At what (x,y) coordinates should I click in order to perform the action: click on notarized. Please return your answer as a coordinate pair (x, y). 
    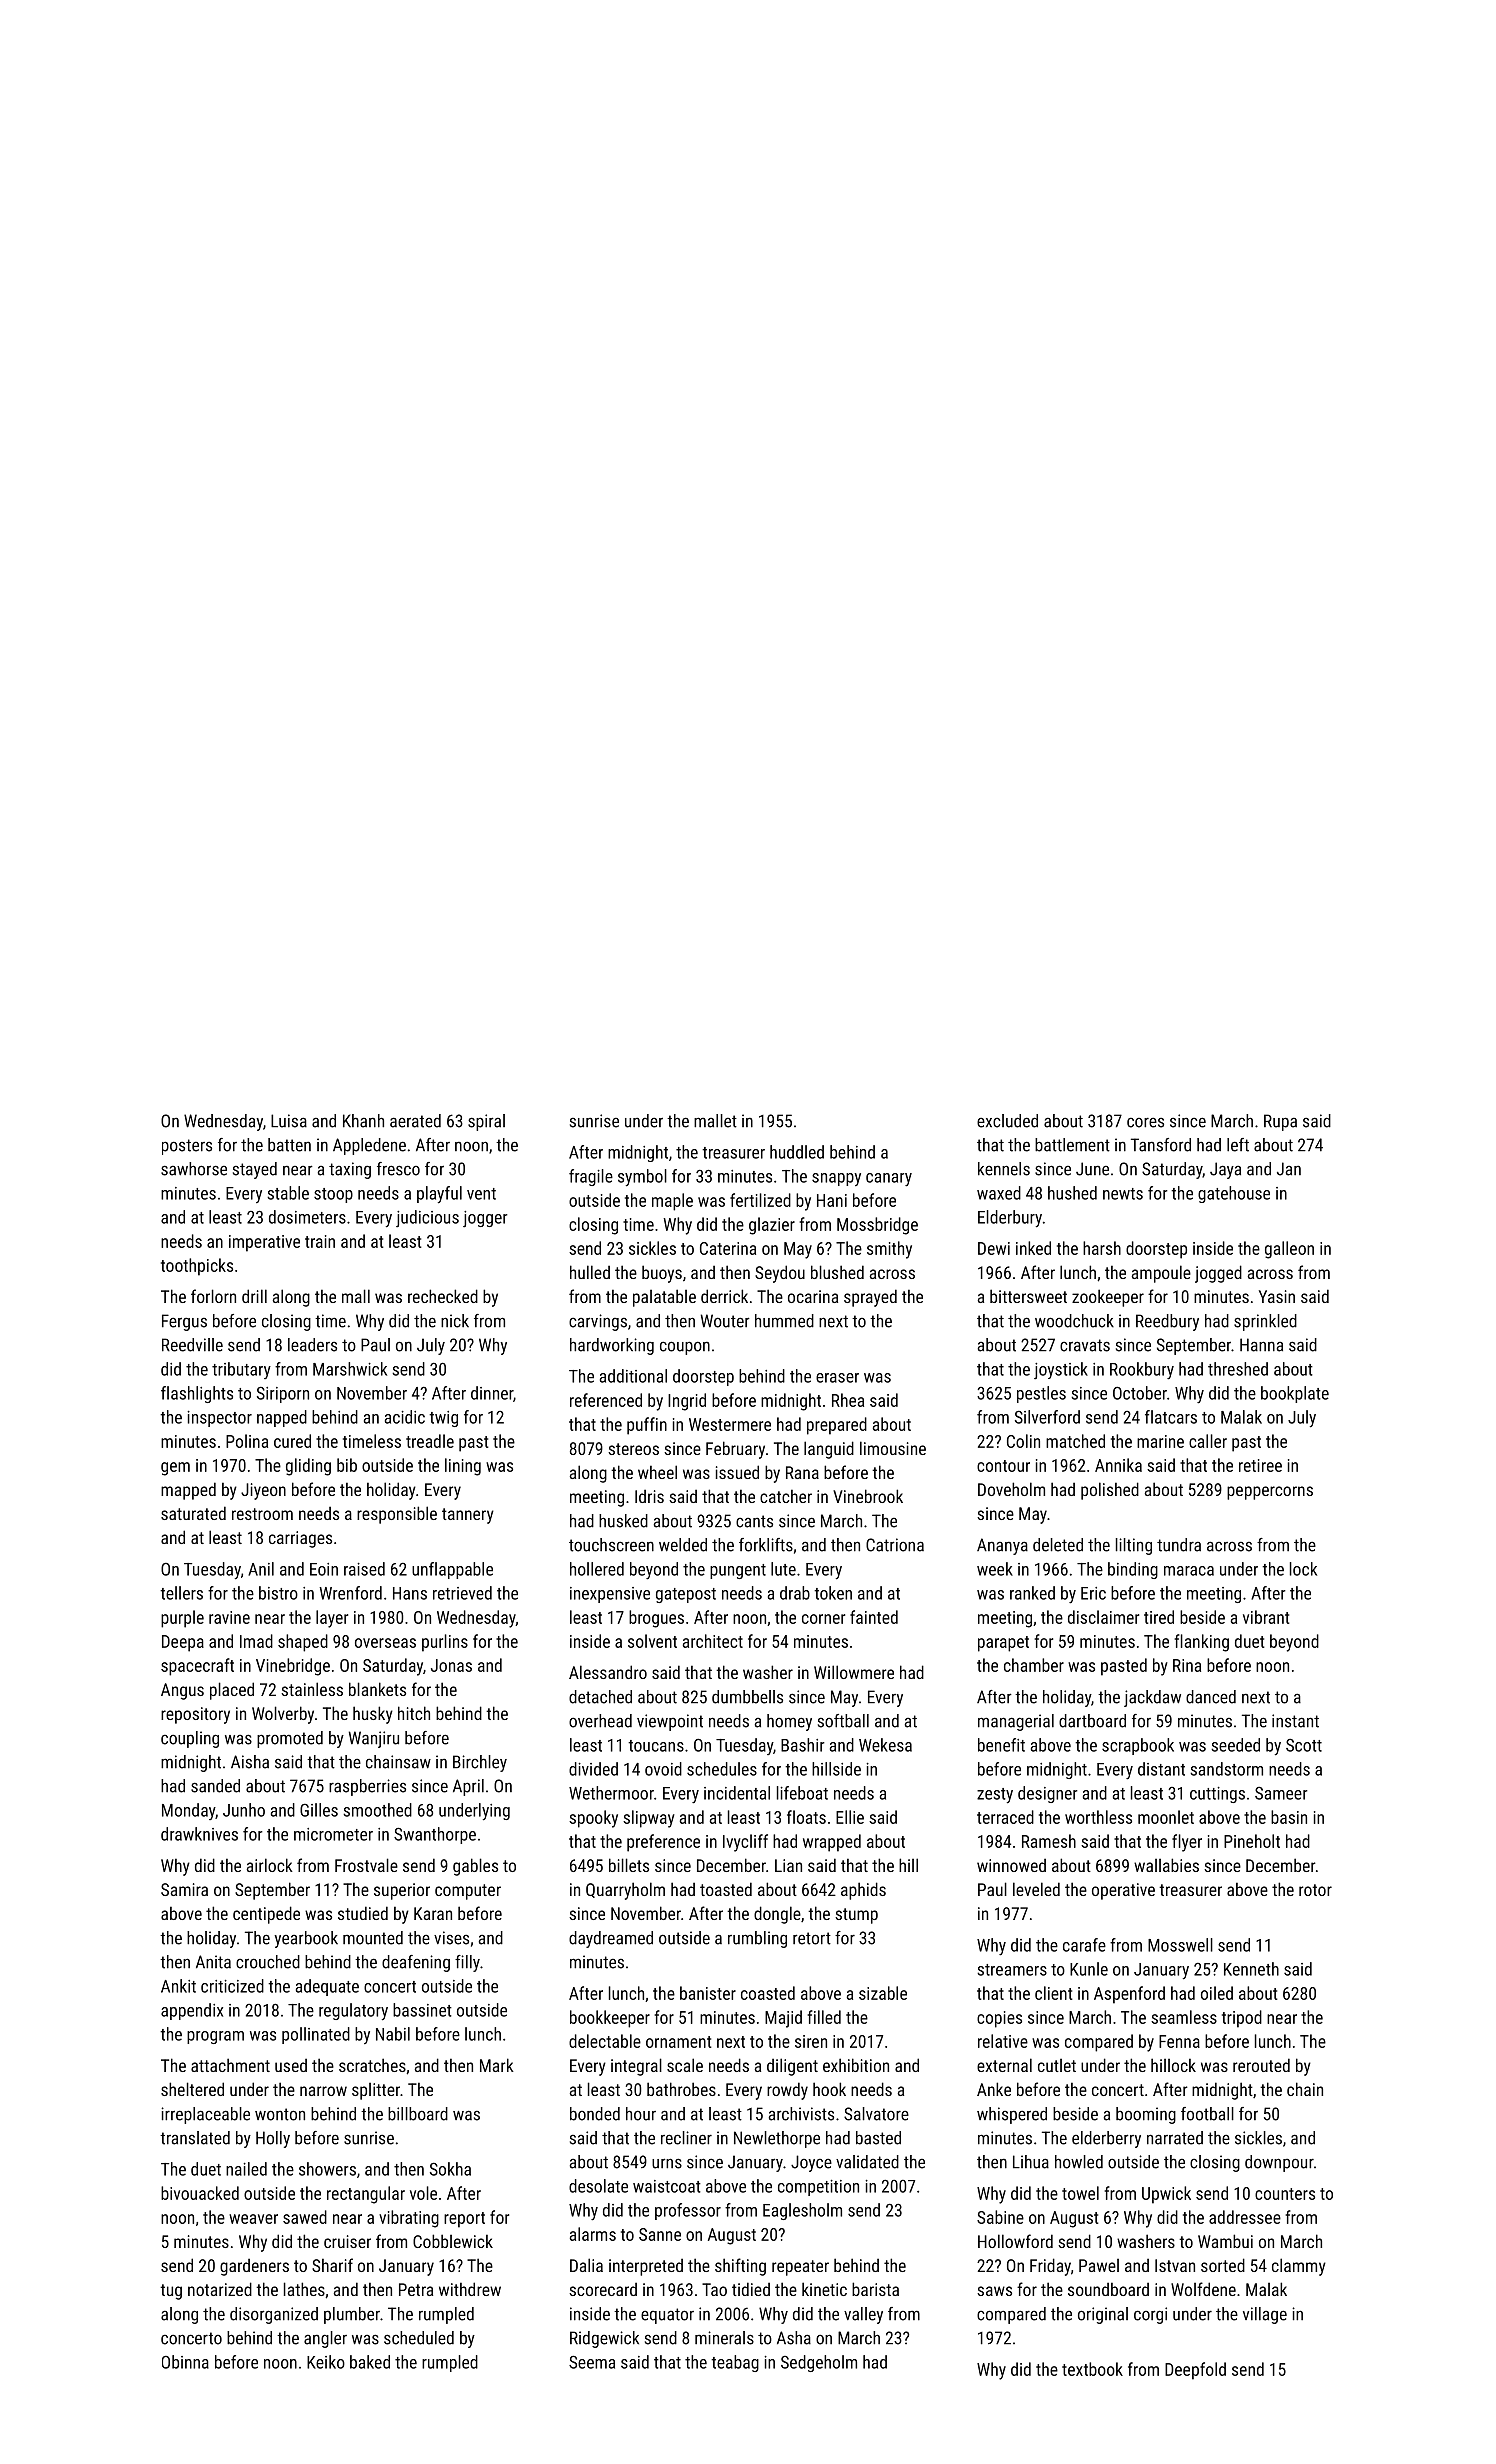
    Looking at the image, I should click on (220, 2289).
